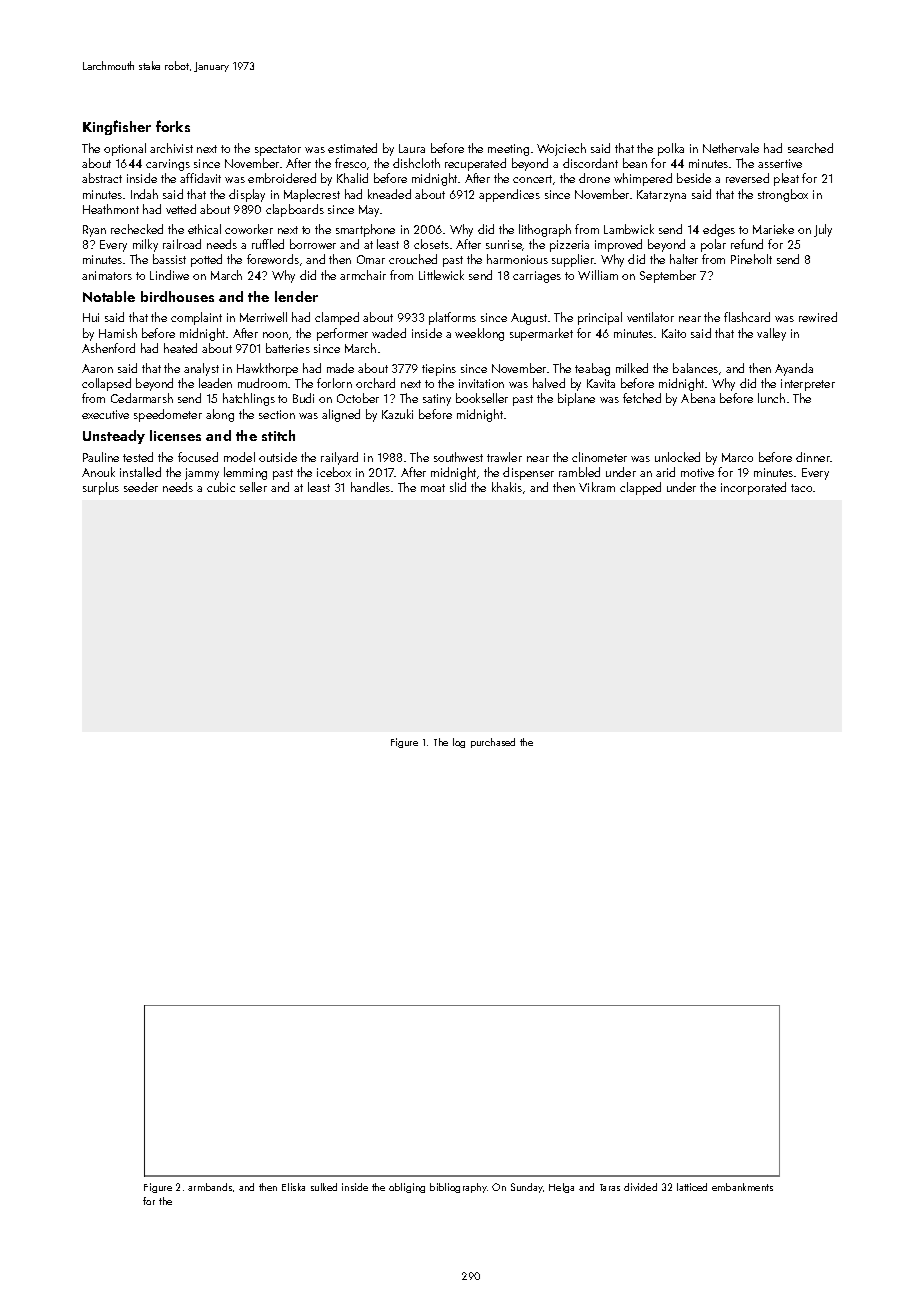 This document has width=924, height=1308. I want to click on Eliska, so click(293, 1187).
